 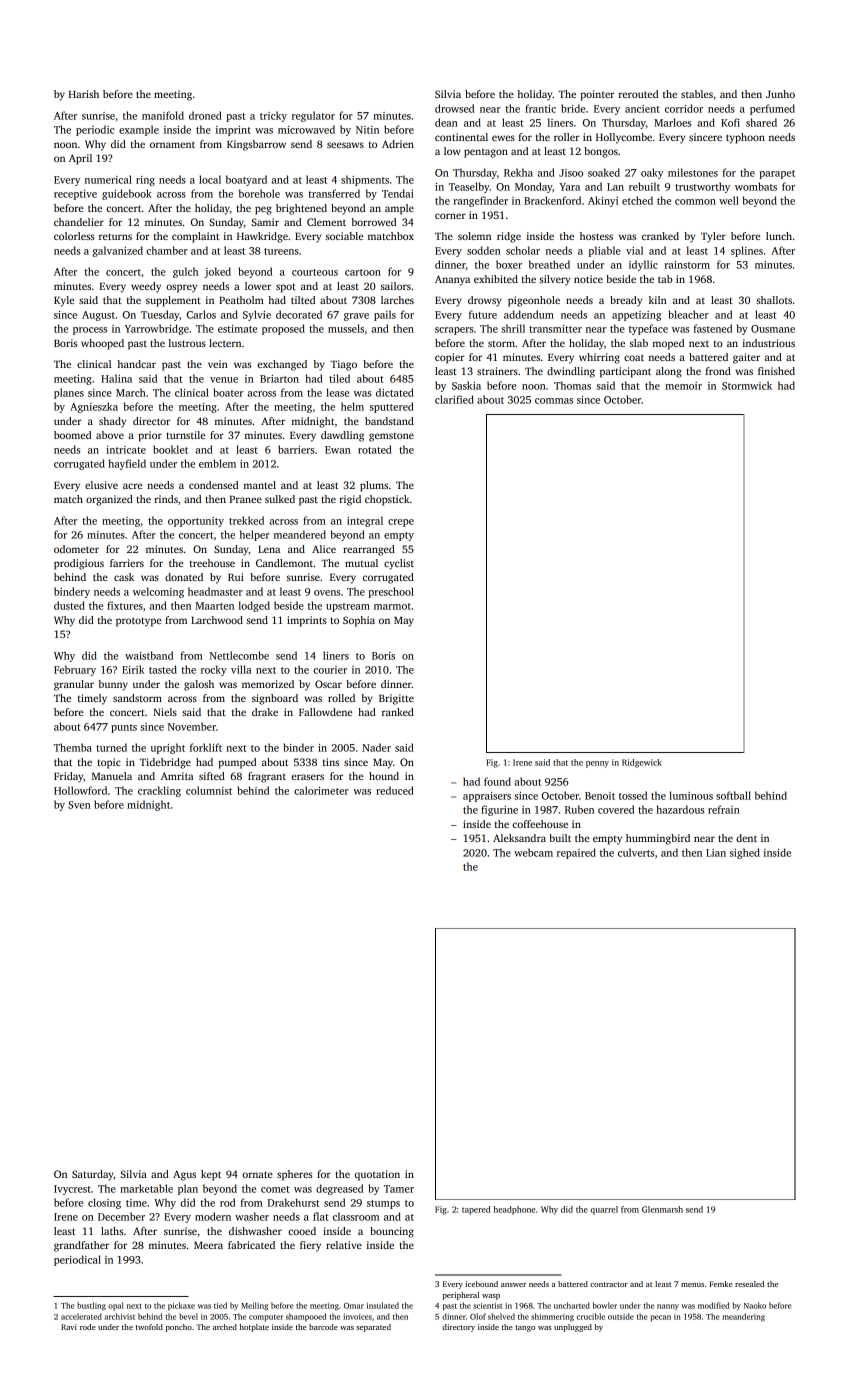 What do you see at coordinates (683, 386) in the document?
I see `memoir` at bounding box center [683, 386].
